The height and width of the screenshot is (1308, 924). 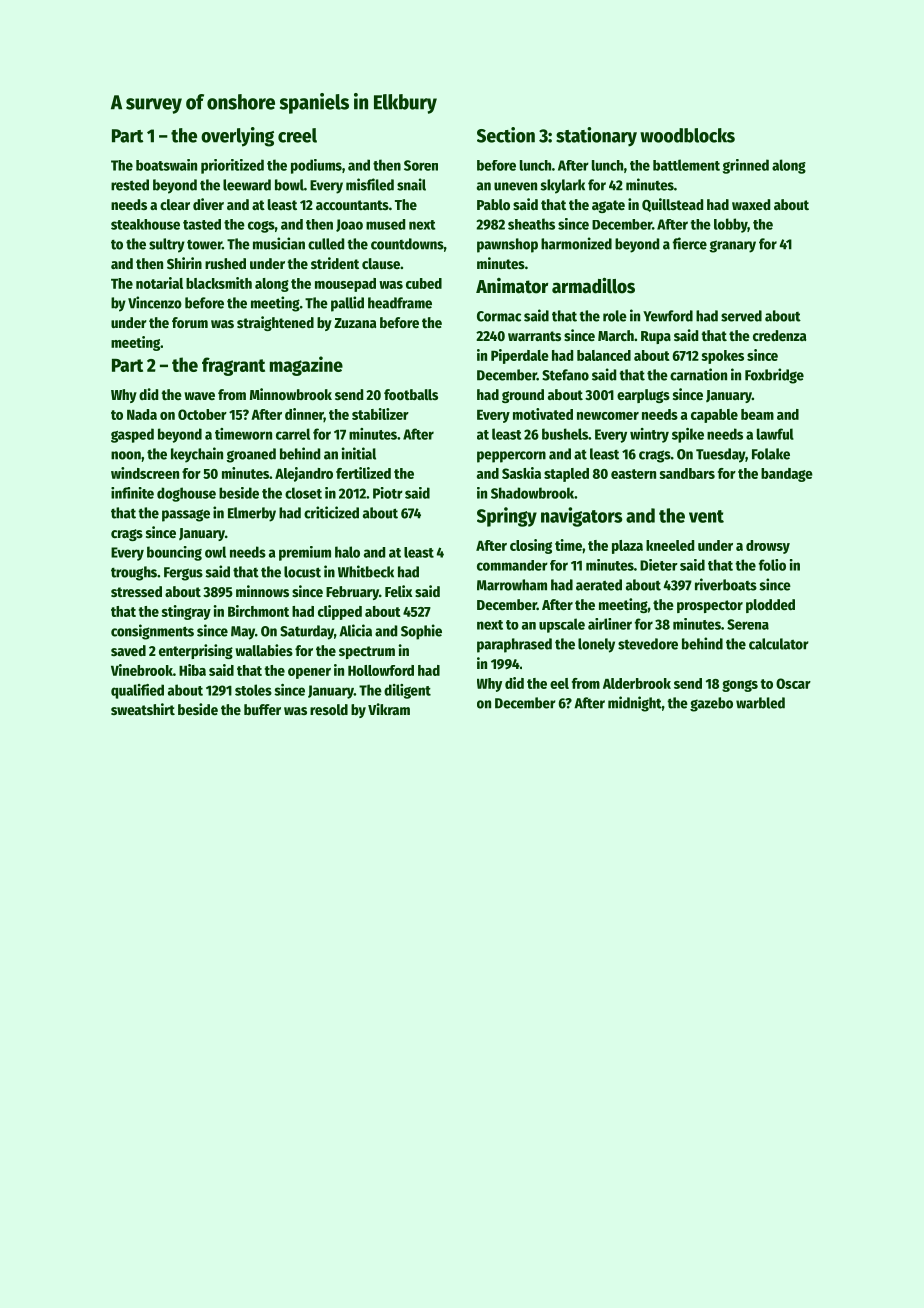 What do you see at coordinates (297, 135) in the screenshot?
I see `creel` at bounding box center [297, 135].
